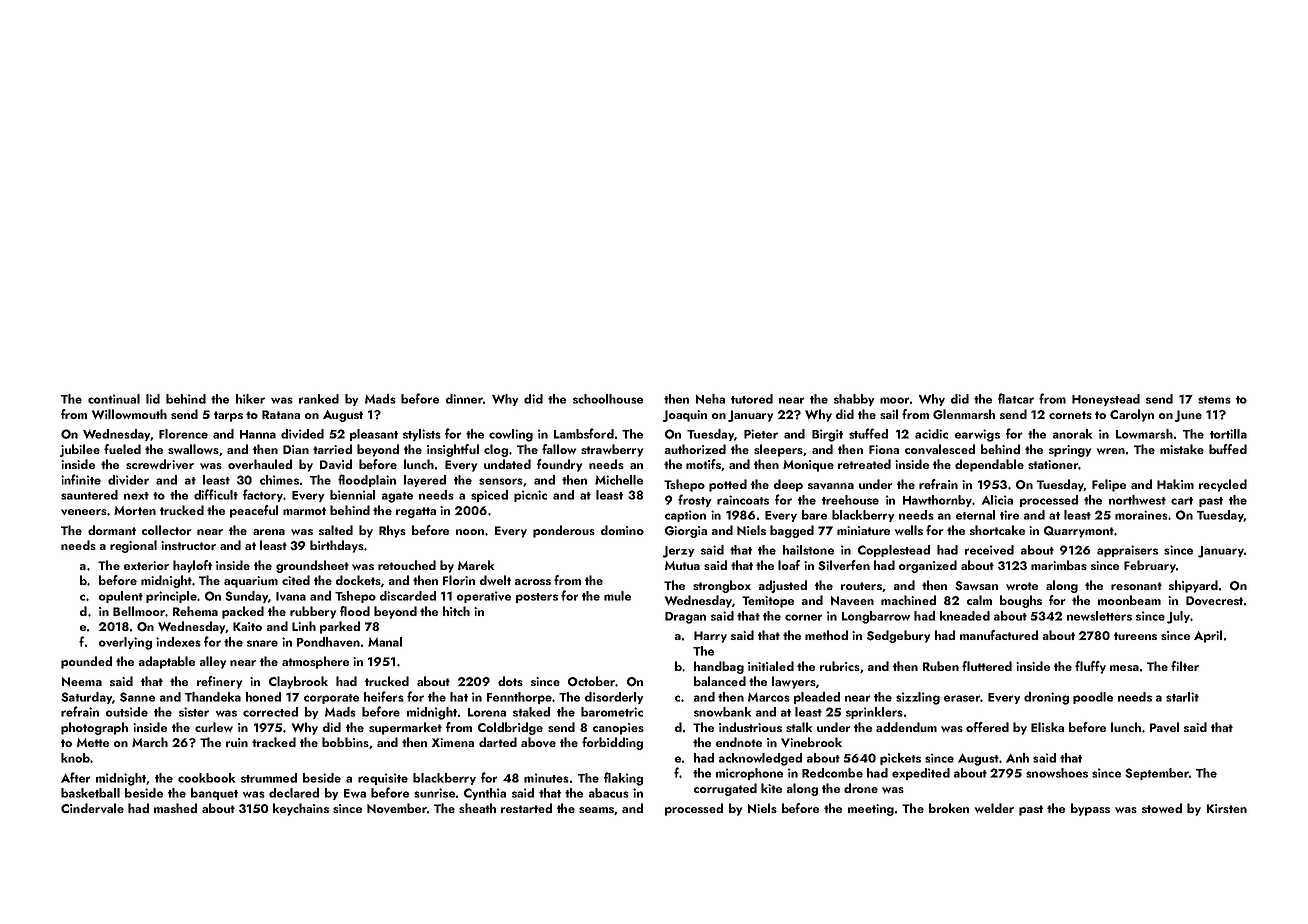  Describe the element at coordinates (949, 808) in the page. I see `broken` at that location.
